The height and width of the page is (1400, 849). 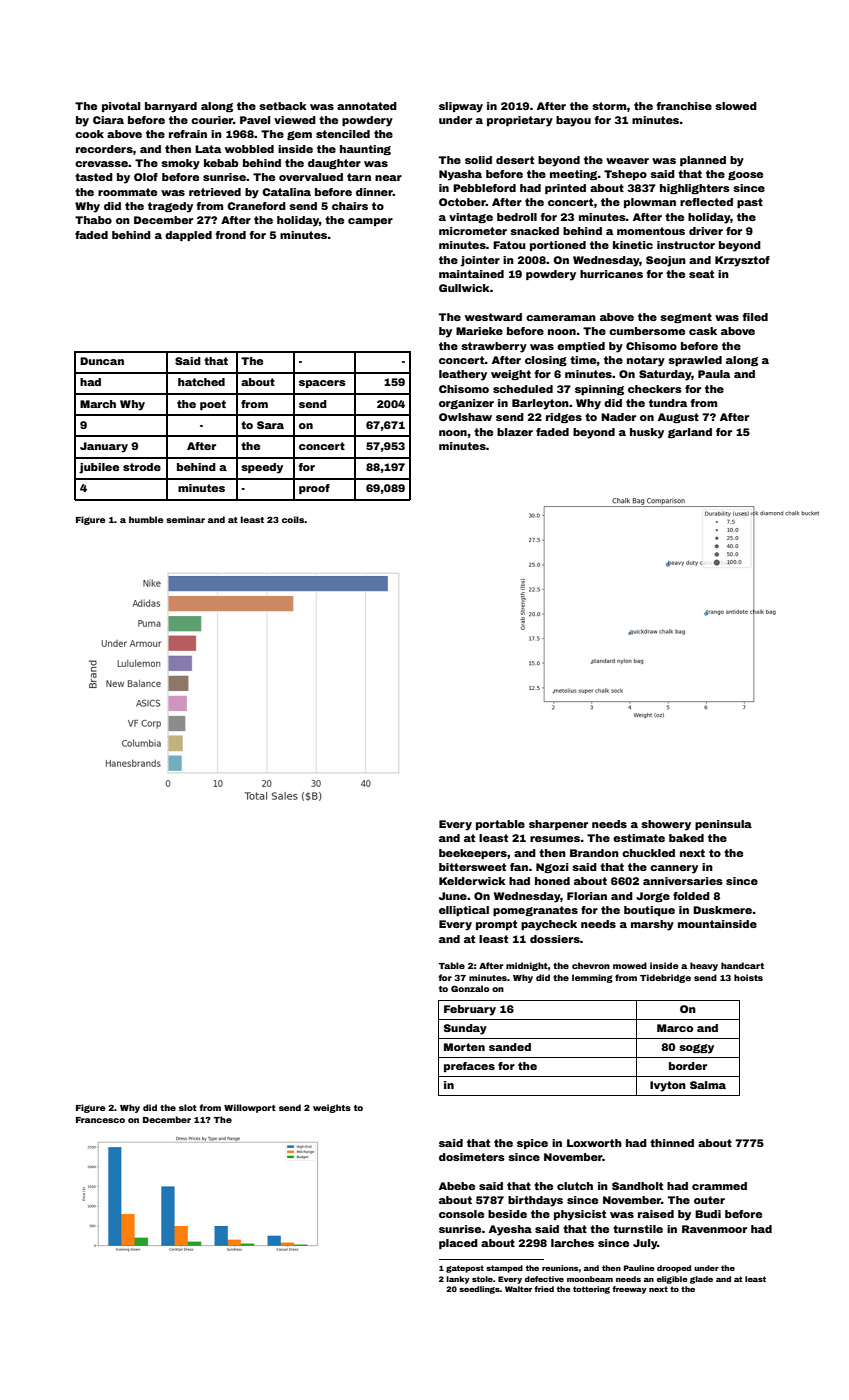 What do you see at coordinates (580, 1215) in the page?
I see `physicist` at bounding box center [580, 1215].
